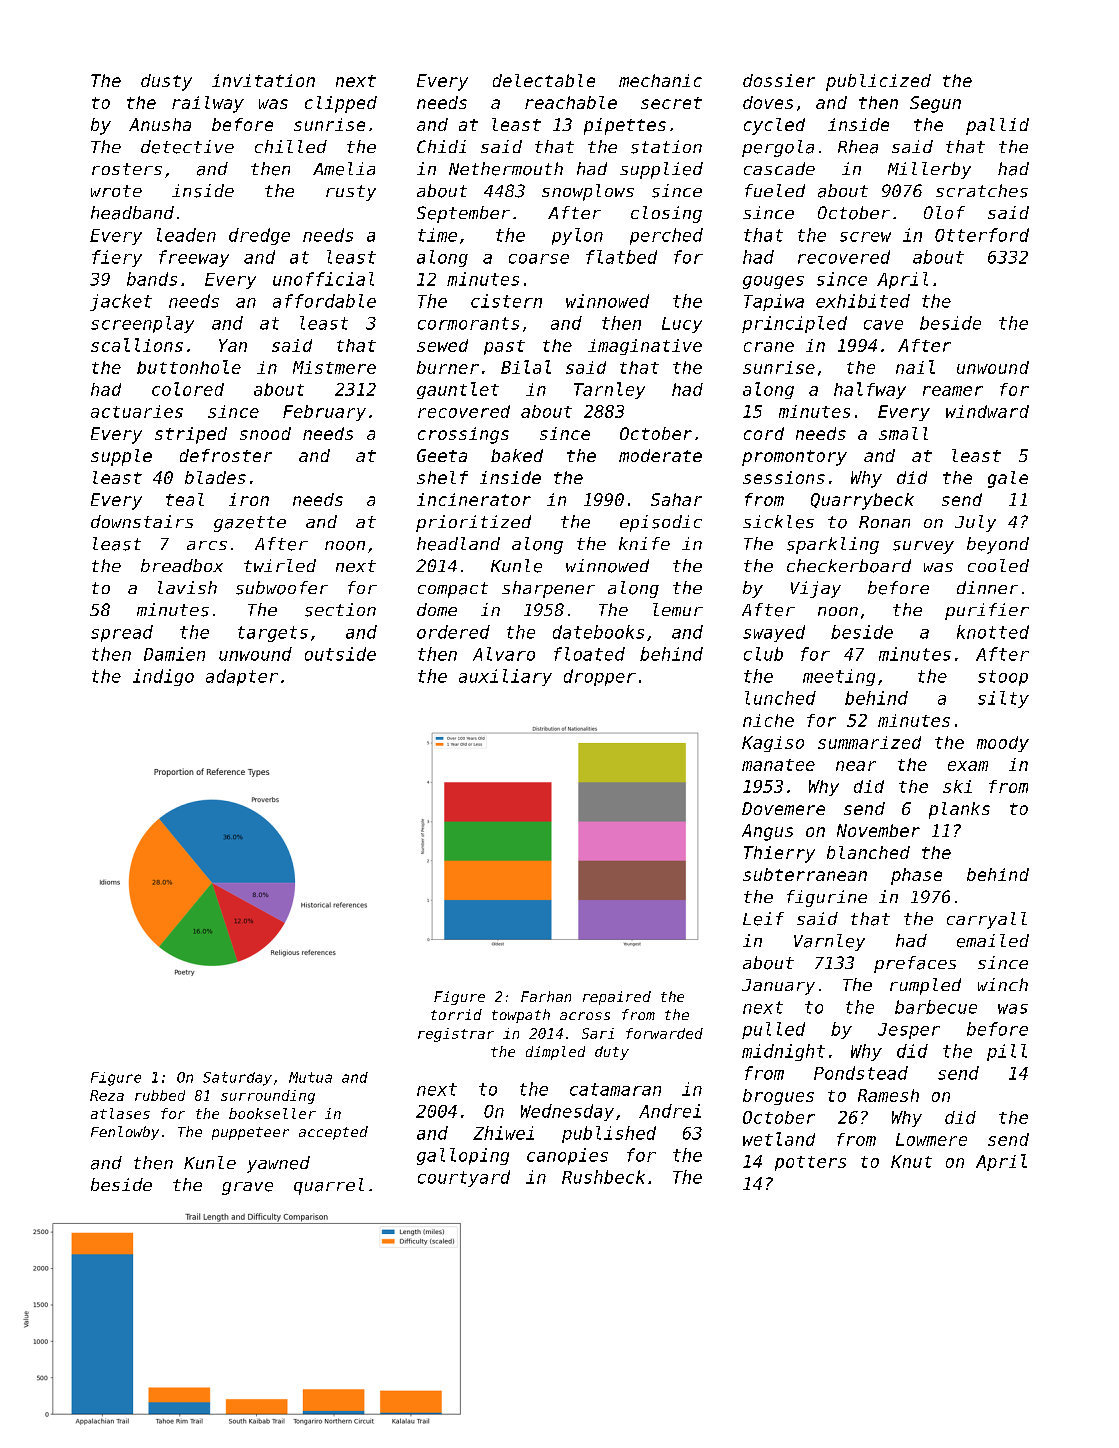 The height and width of the screenshot is (1448, 1119). Describe the element at coordinates (107, 1095) in the screenshot. I see `Reza` at that location.
